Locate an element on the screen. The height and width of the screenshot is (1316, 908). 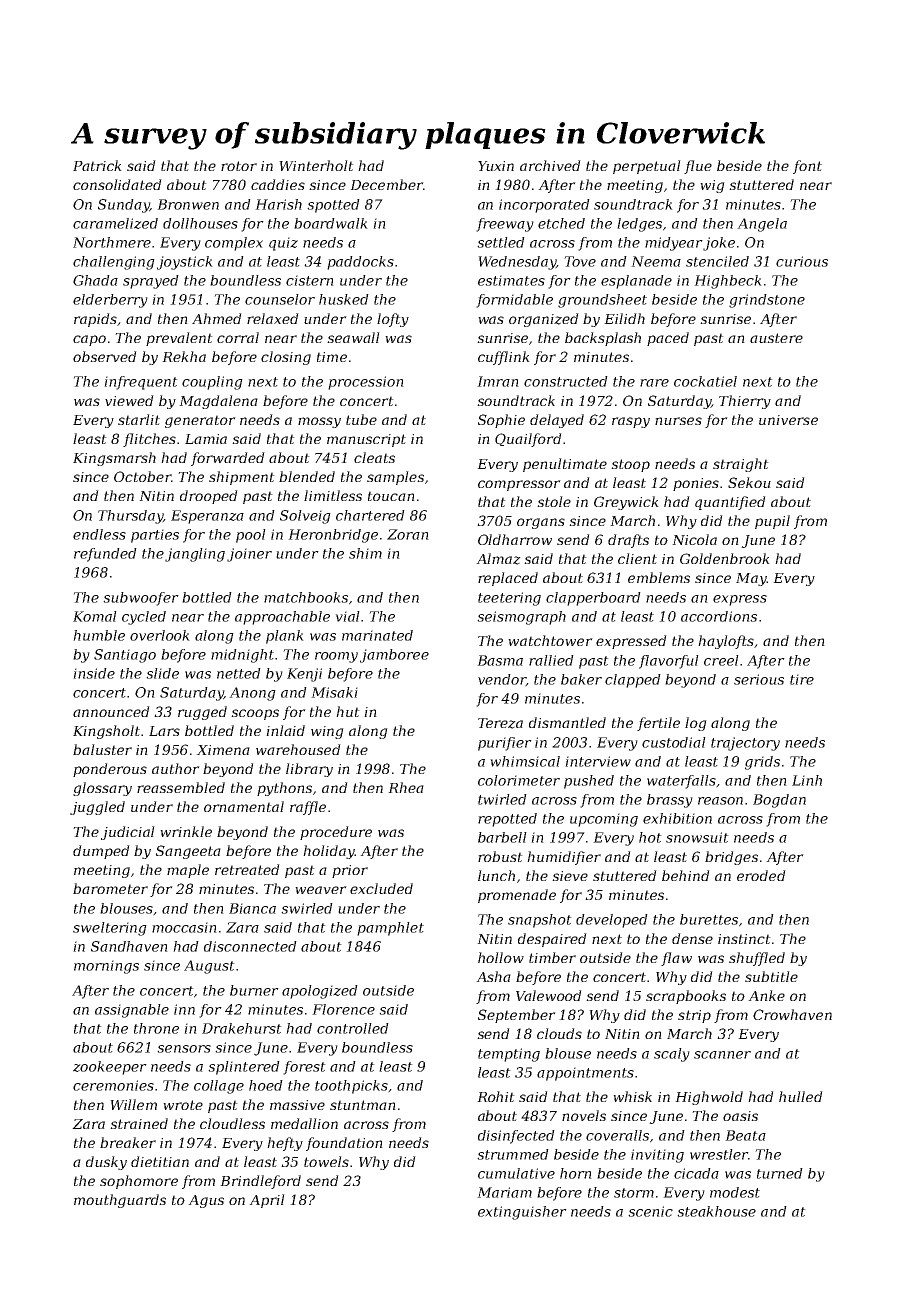
Angela is located at coordinates (762, 225).
